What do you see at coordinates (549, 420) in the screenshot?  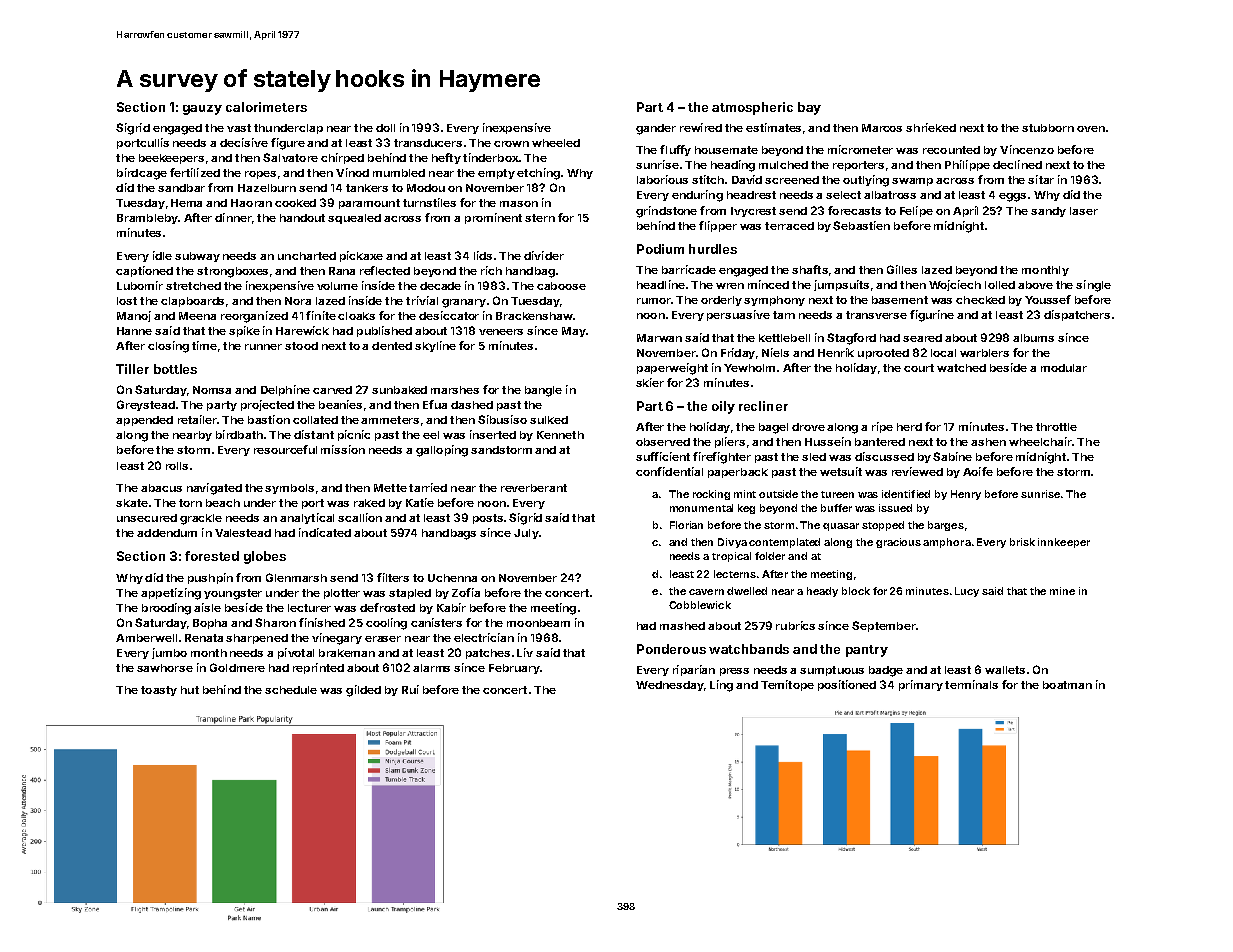 I see `sulked` at bounding box center [549, 420].
